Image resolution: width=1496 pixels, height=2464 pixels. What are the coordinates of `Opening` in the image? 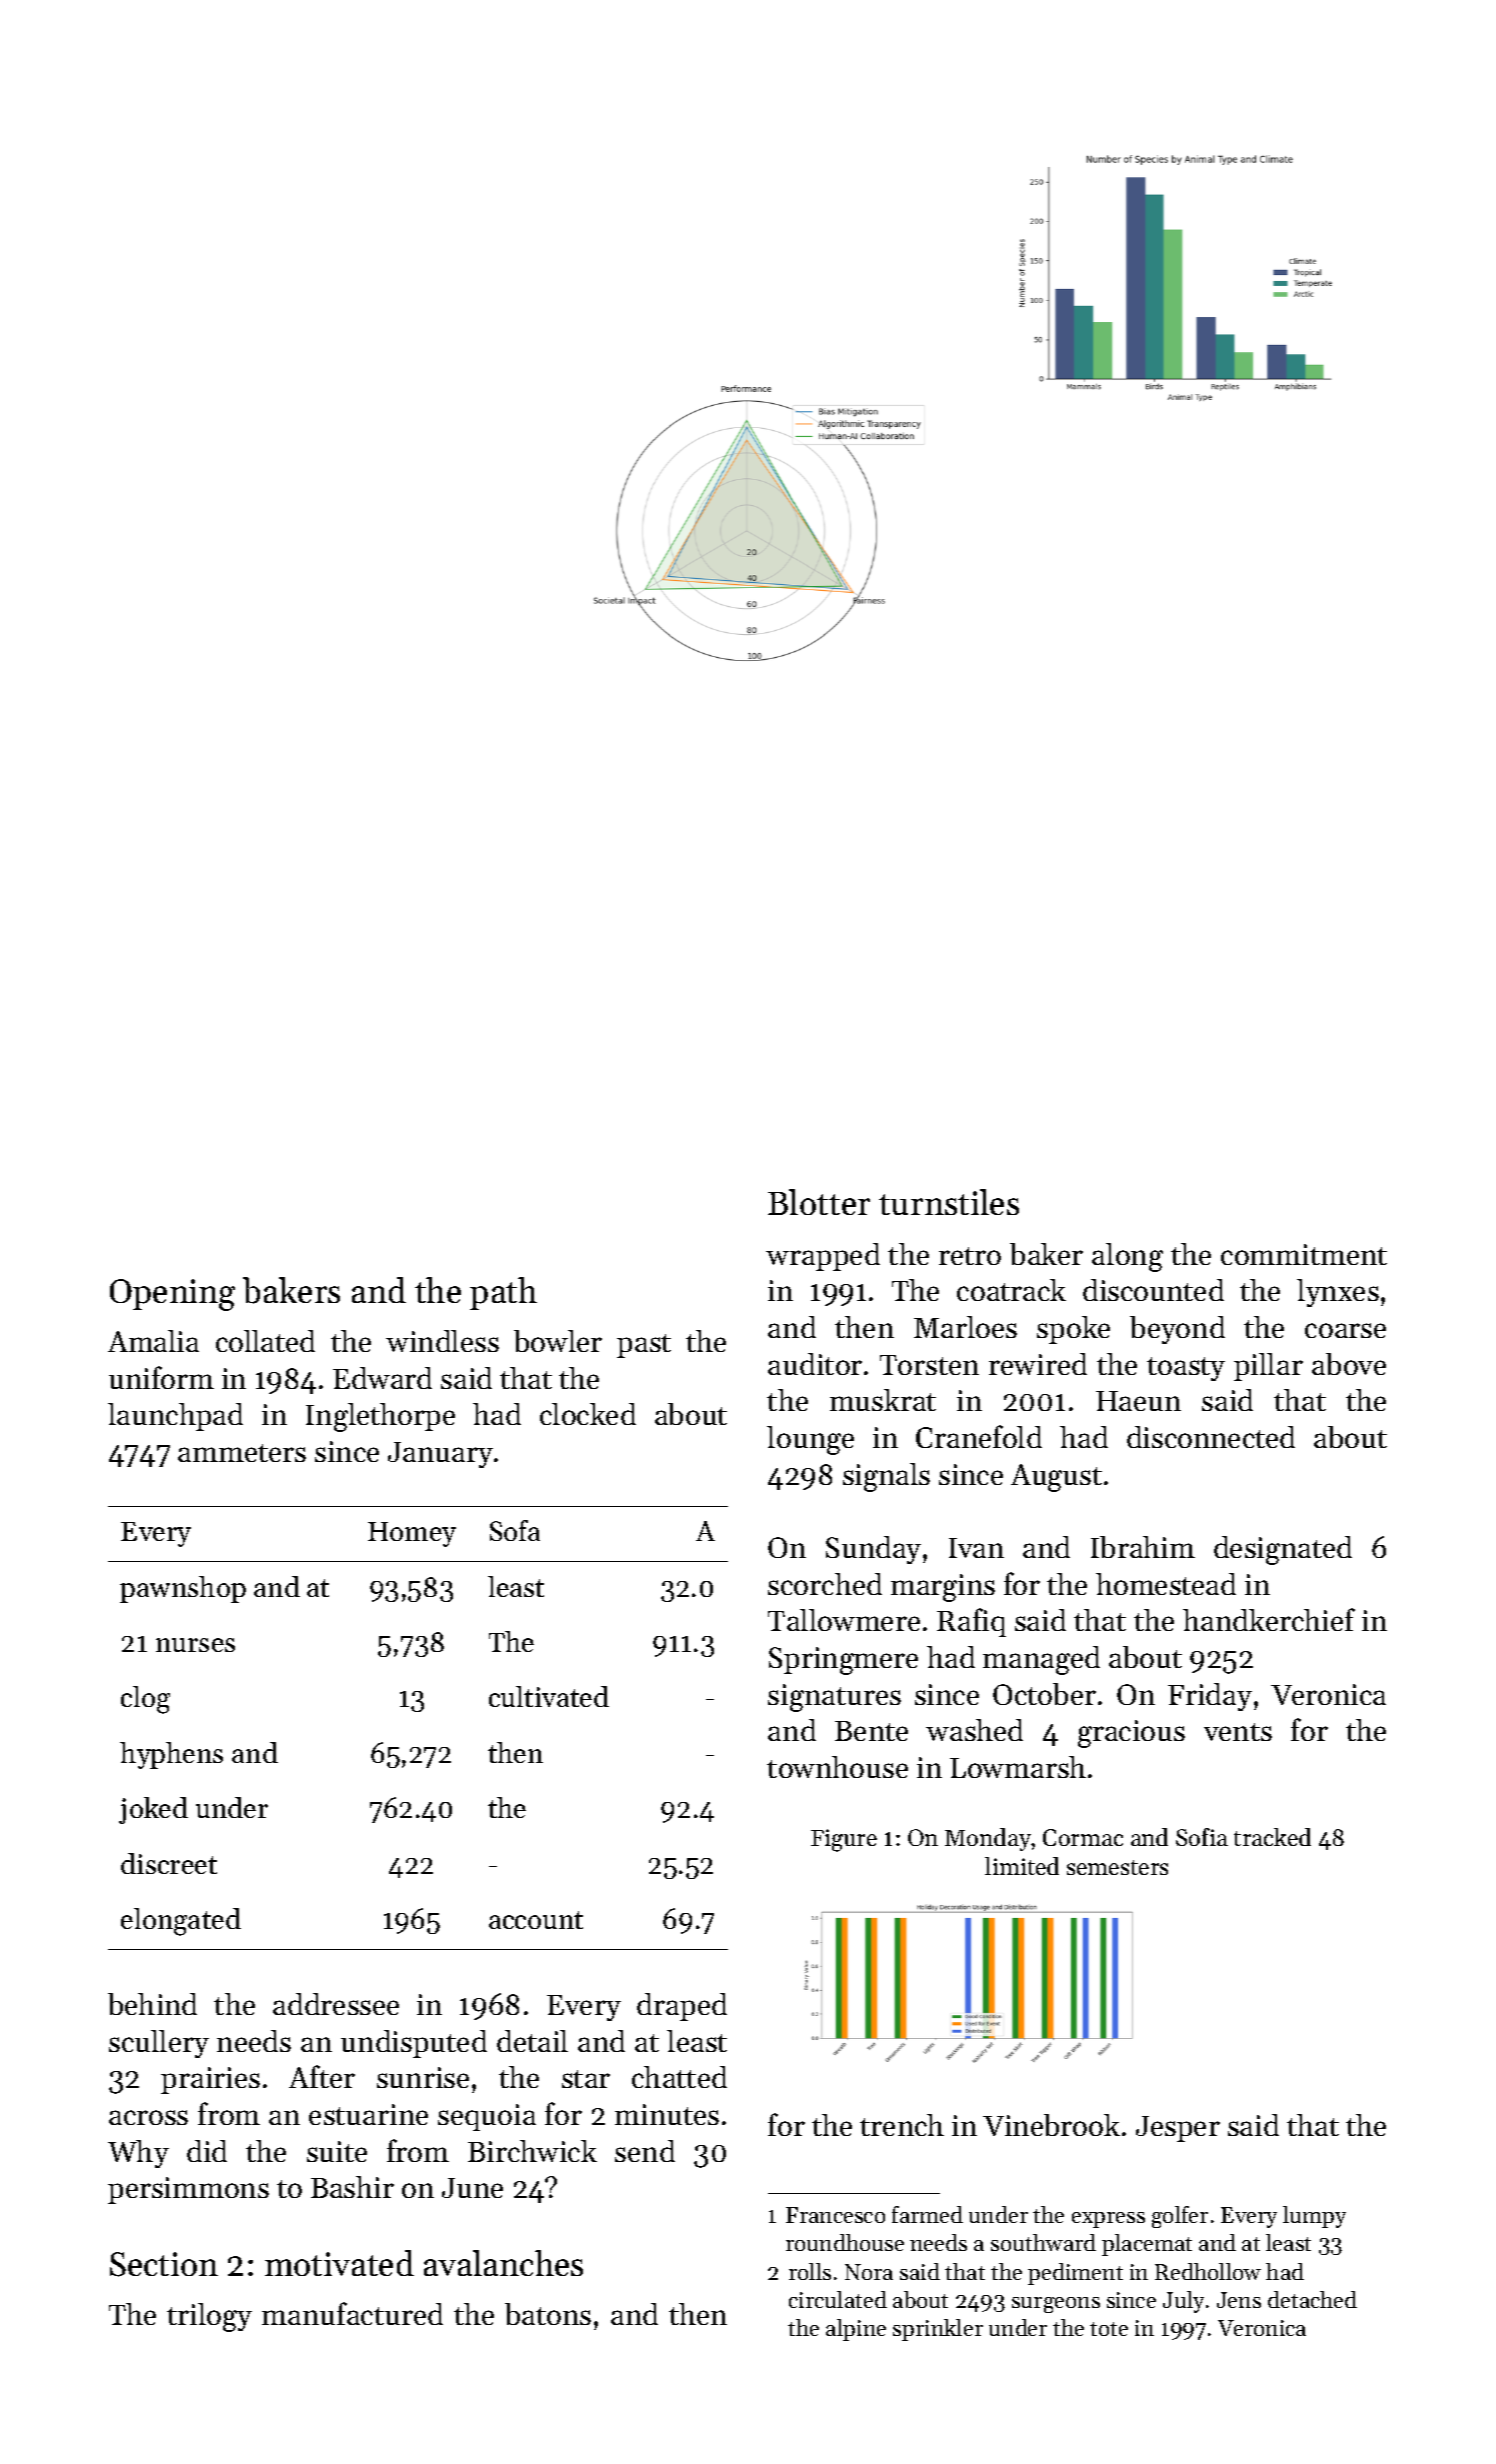 It's located at (172, 1295).
